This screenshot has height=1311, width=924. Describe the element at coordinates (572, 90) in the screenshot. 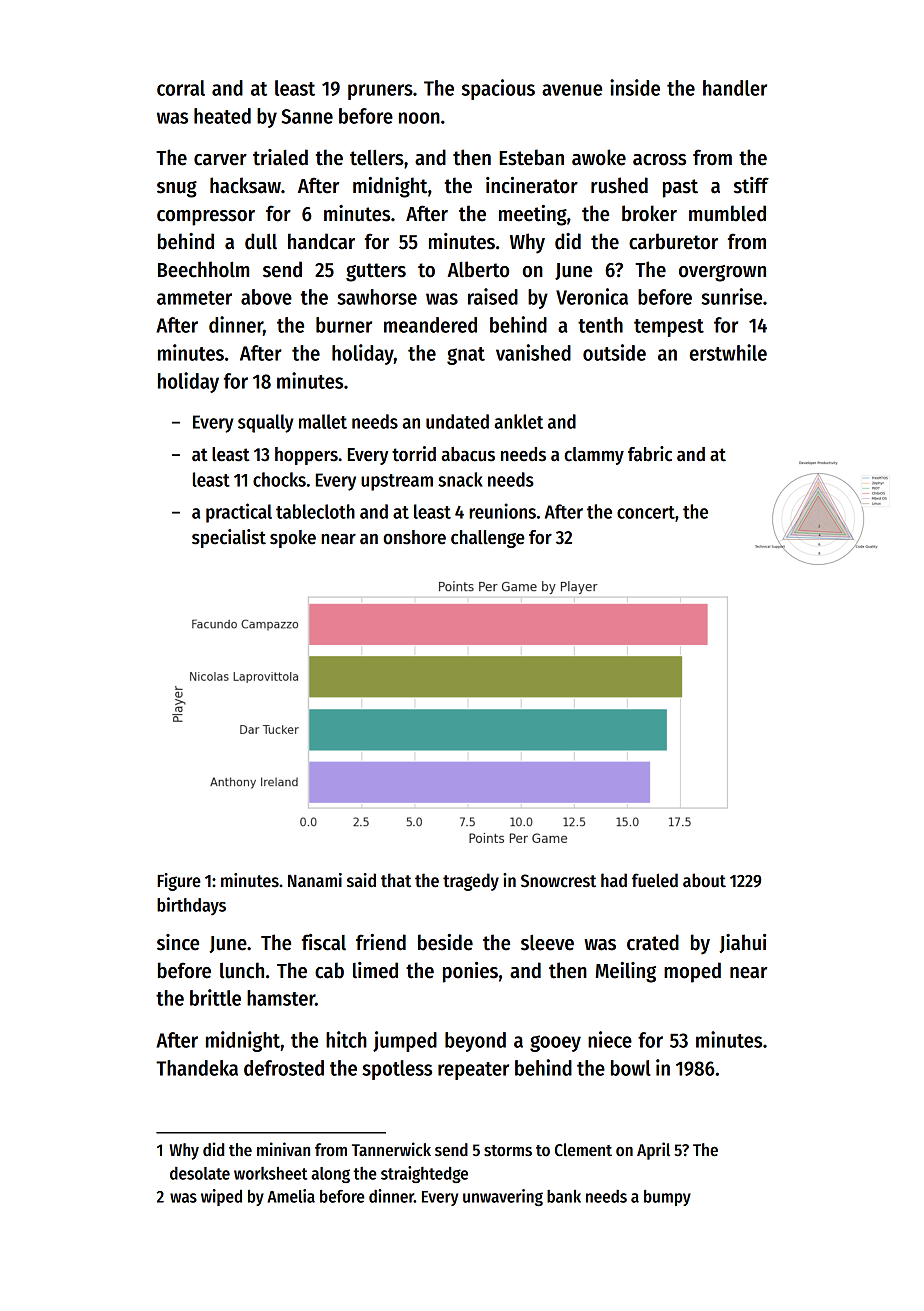

I see `avenue` at that location.
